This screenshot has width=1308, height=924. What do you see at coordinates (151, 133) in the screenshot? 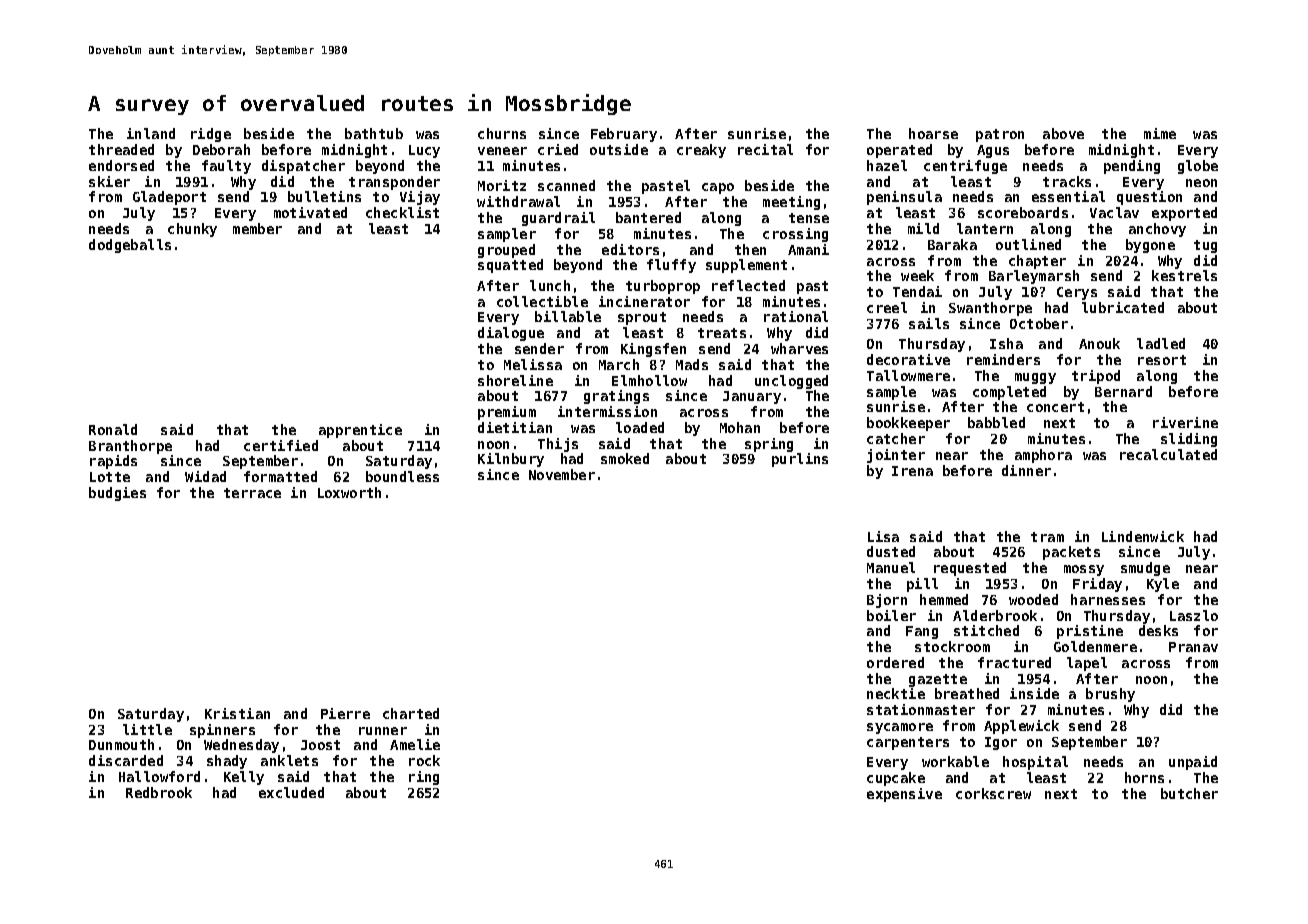
I see `inland` at bounding box center [151, 133].
